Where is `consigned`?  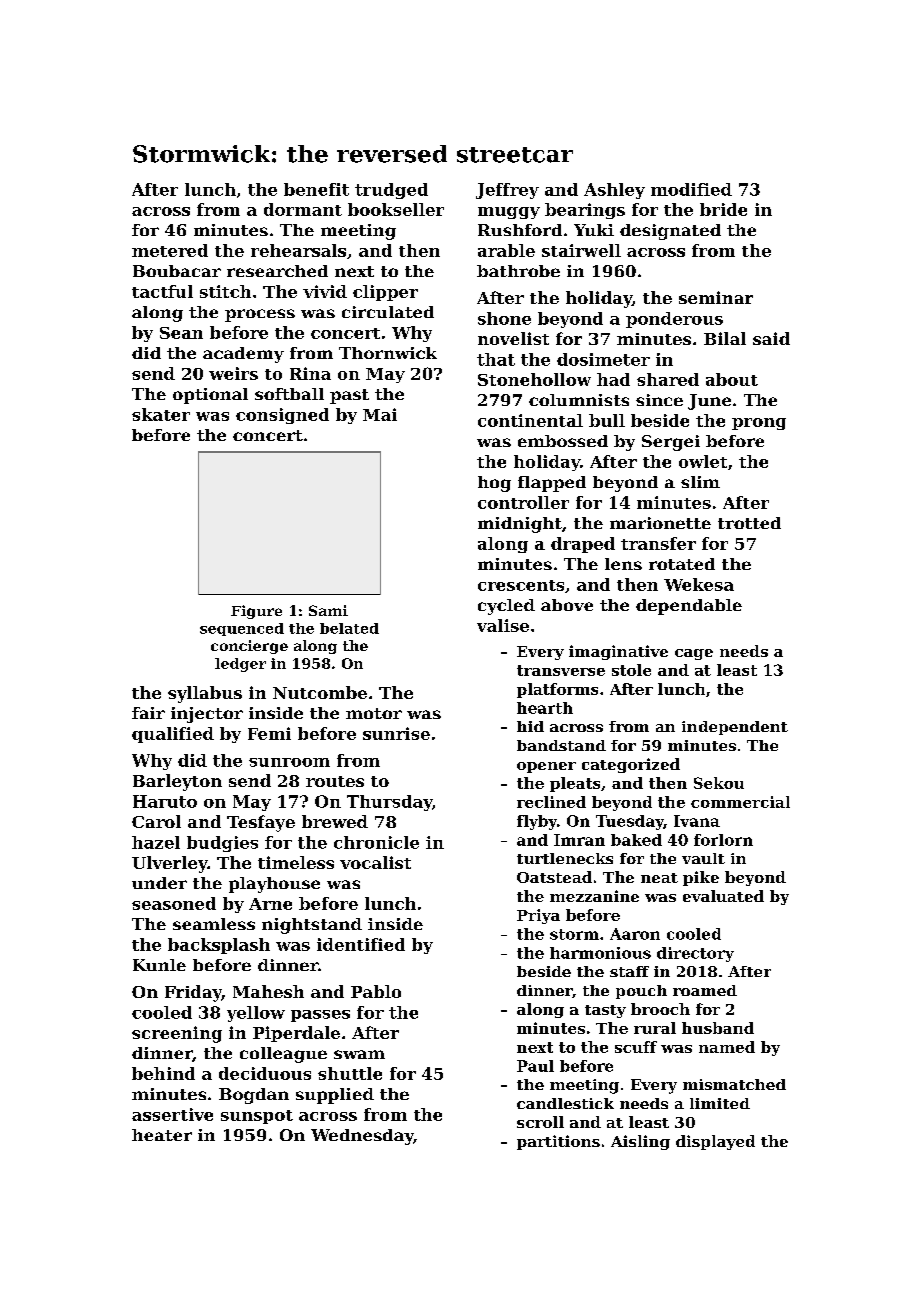 consigned is located at coordinates (282, 416).
